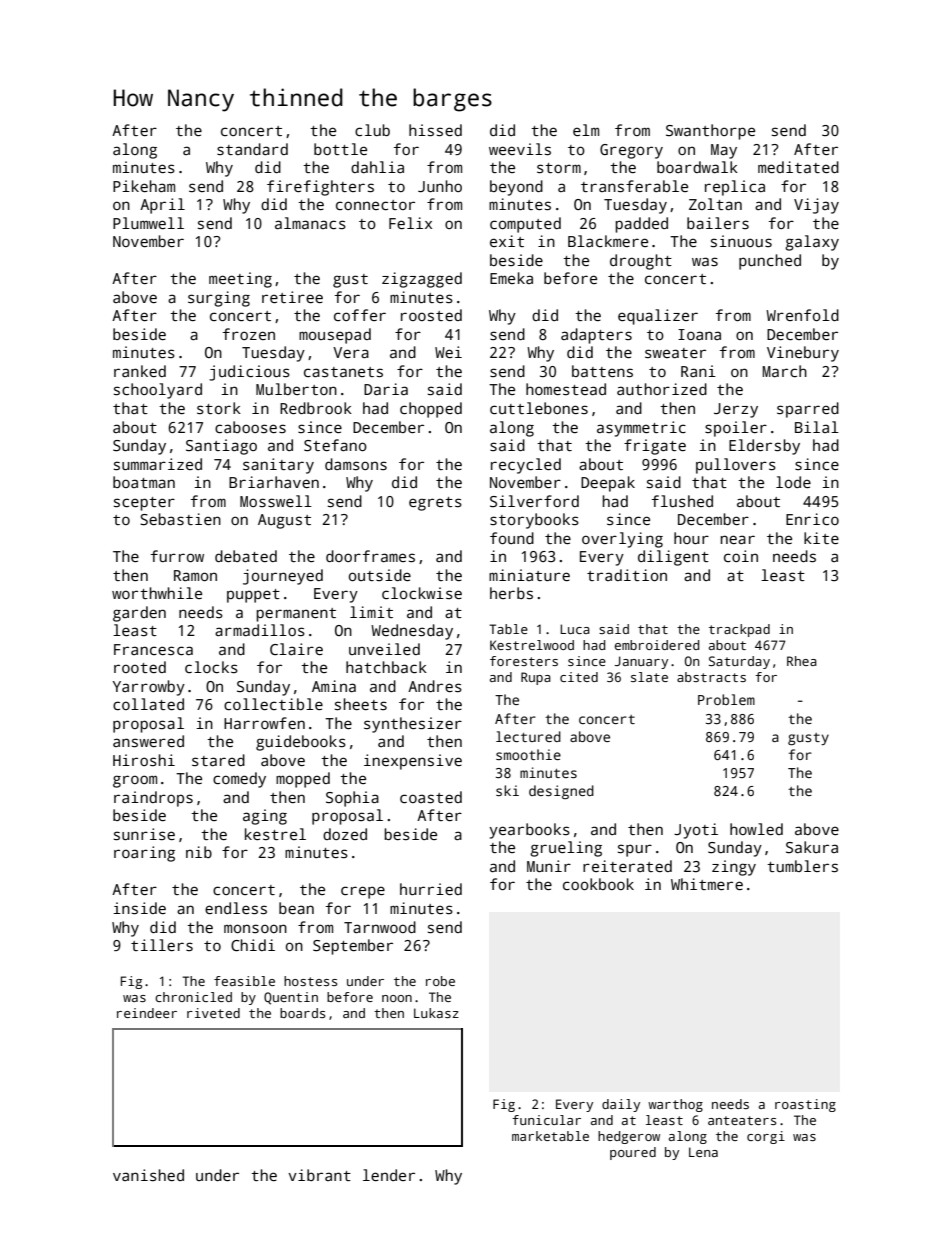 The image size is (952, 1233). I want to click on Rhea, so click(802, 661).
